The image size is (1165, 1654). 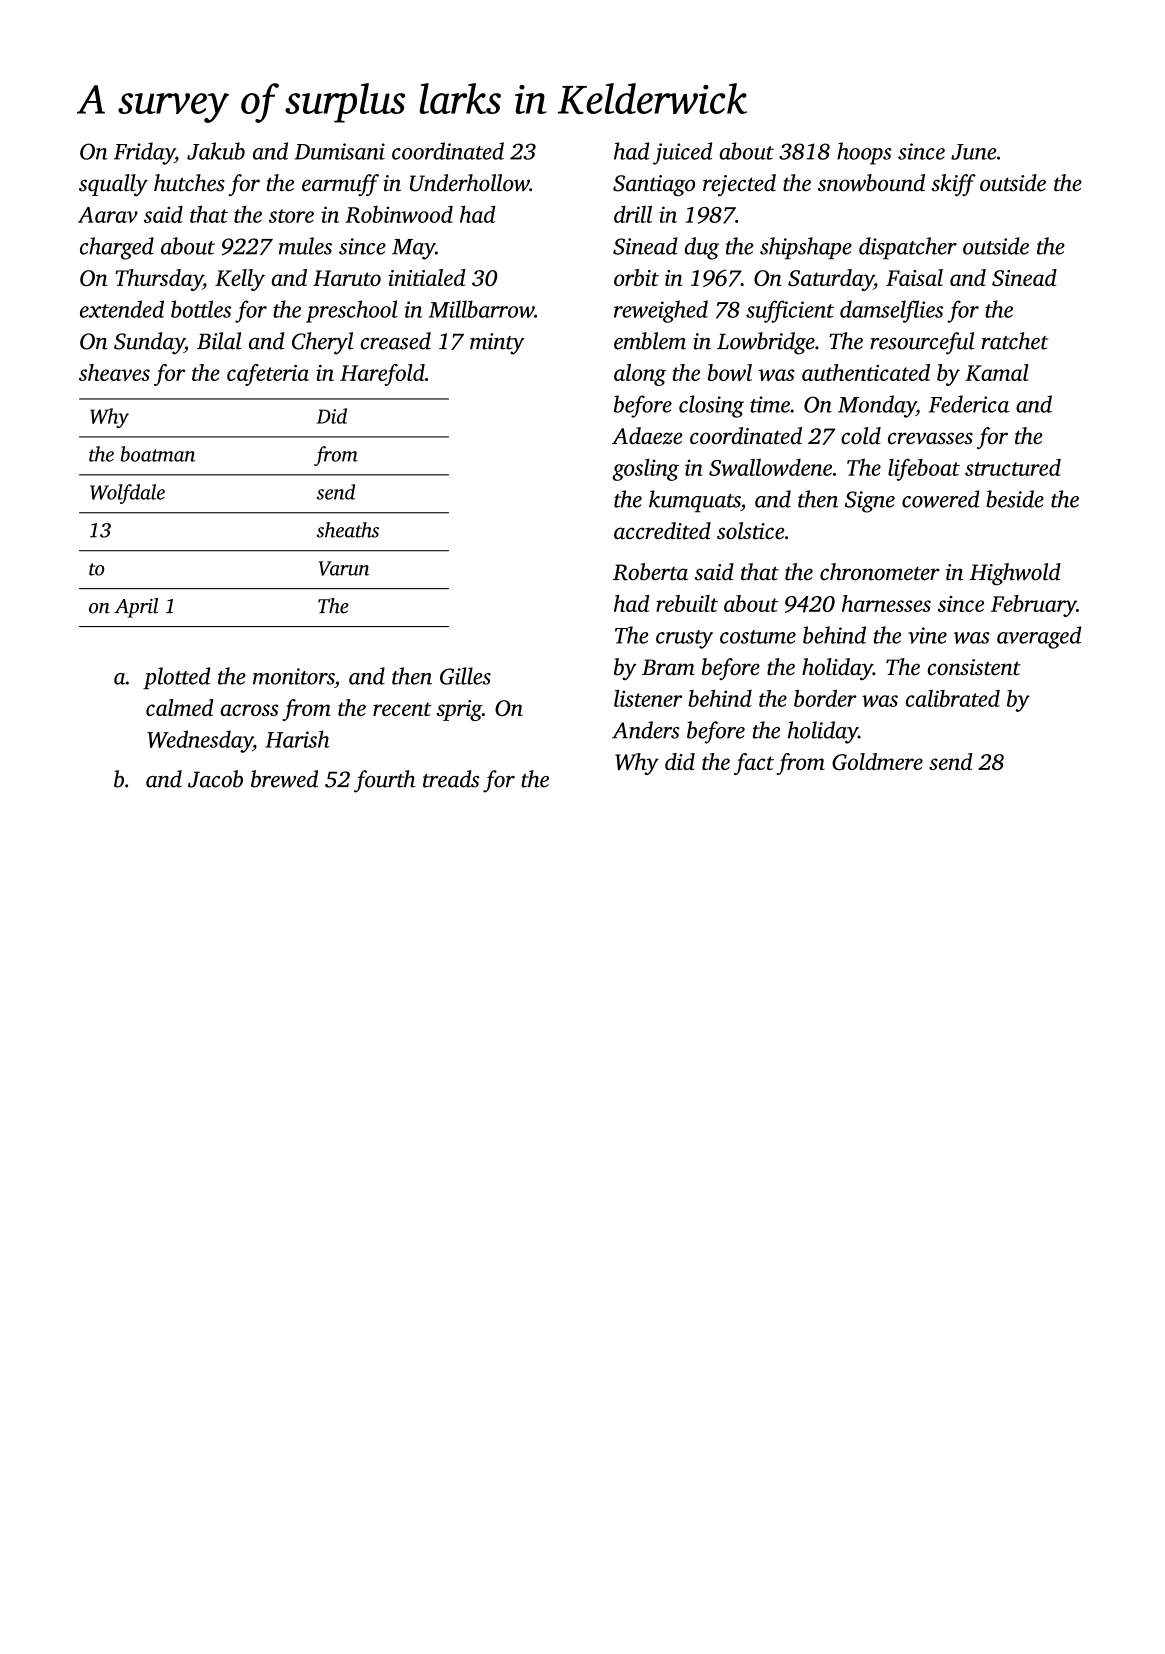 What do you see at coordinates (481, 309) in the screenshot?
I see `Millbarrow` at bounding box center [481, 309].
